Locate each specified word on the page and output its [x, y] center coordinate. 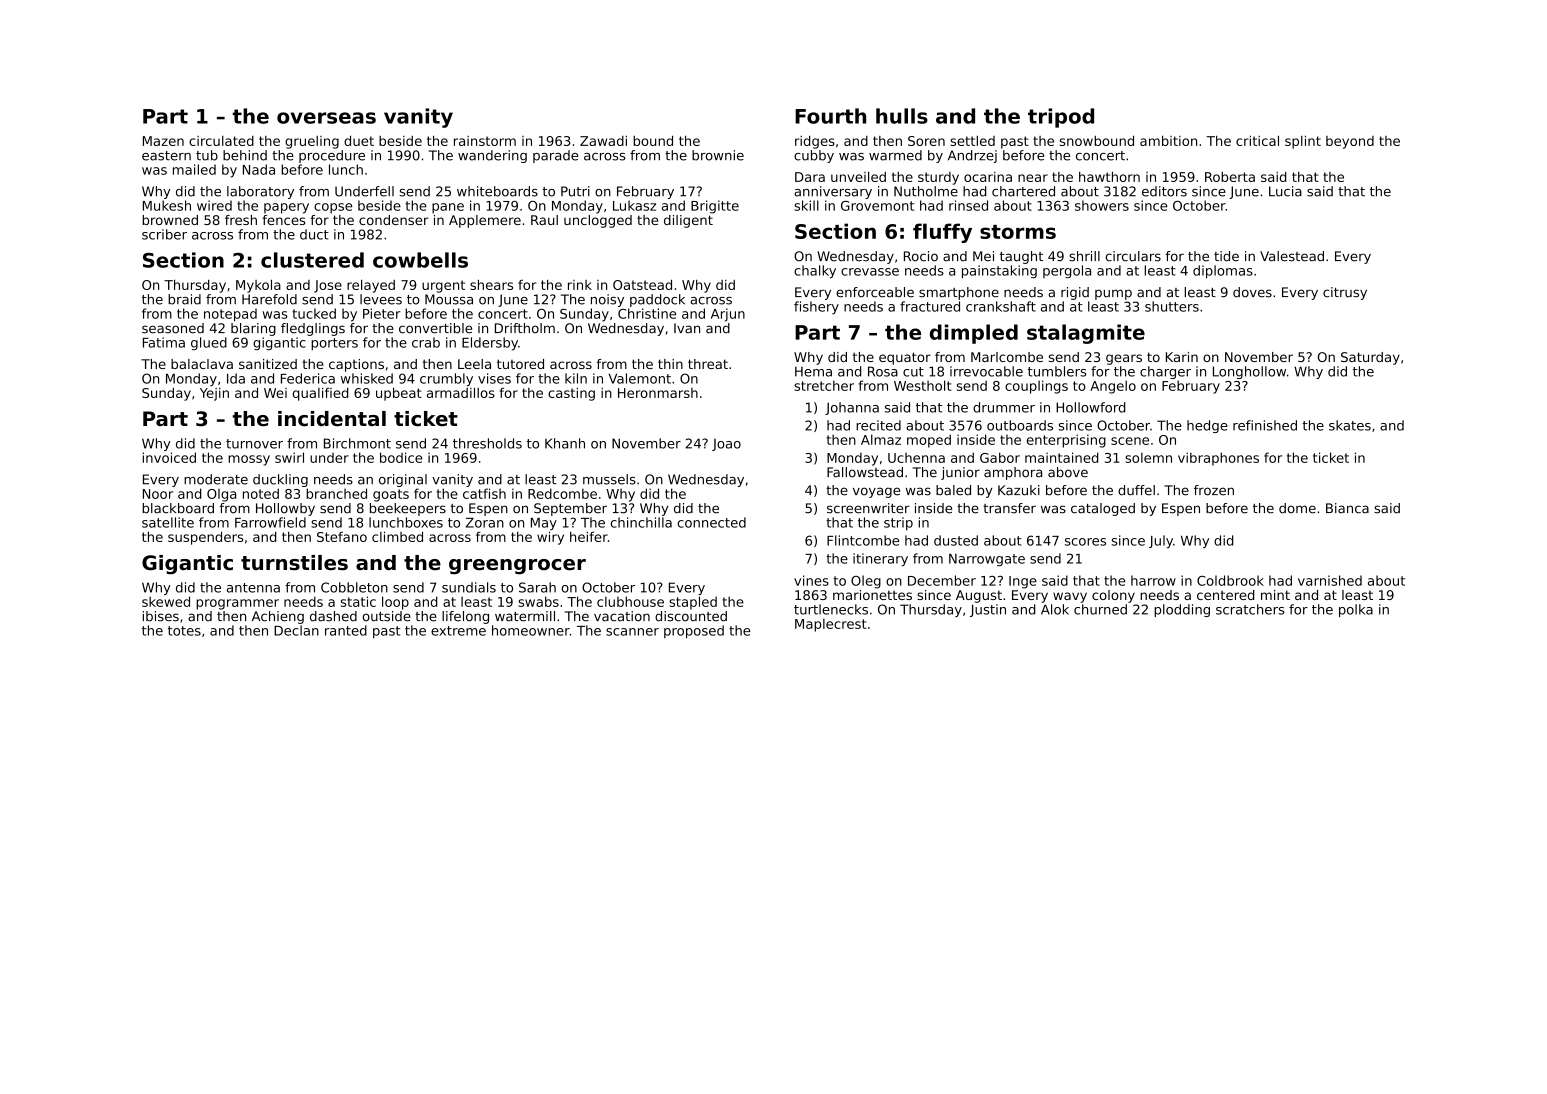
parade [555, 156]
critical [1257, 141]
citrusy [1345, 293]
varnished [1330, 580]
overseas [326, 118]
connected [712, 522]
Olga [221, 495]
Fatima [164, 342]
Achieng [278, 617]
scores [1085, 542]
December [942, 580]
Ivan [687, 328]
